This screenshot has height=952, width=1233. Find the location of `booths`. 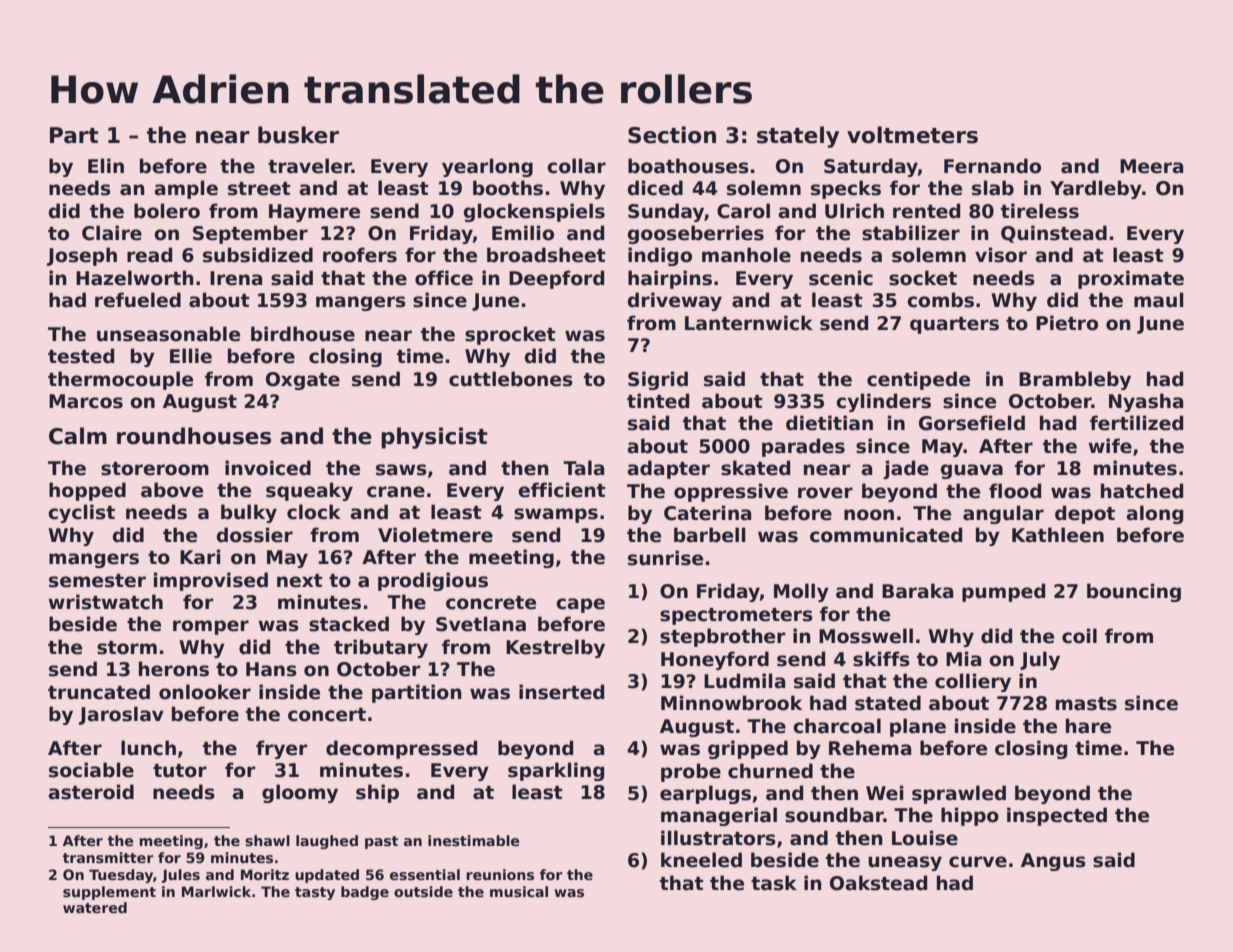

booths is located at coordinates (508, 188).
